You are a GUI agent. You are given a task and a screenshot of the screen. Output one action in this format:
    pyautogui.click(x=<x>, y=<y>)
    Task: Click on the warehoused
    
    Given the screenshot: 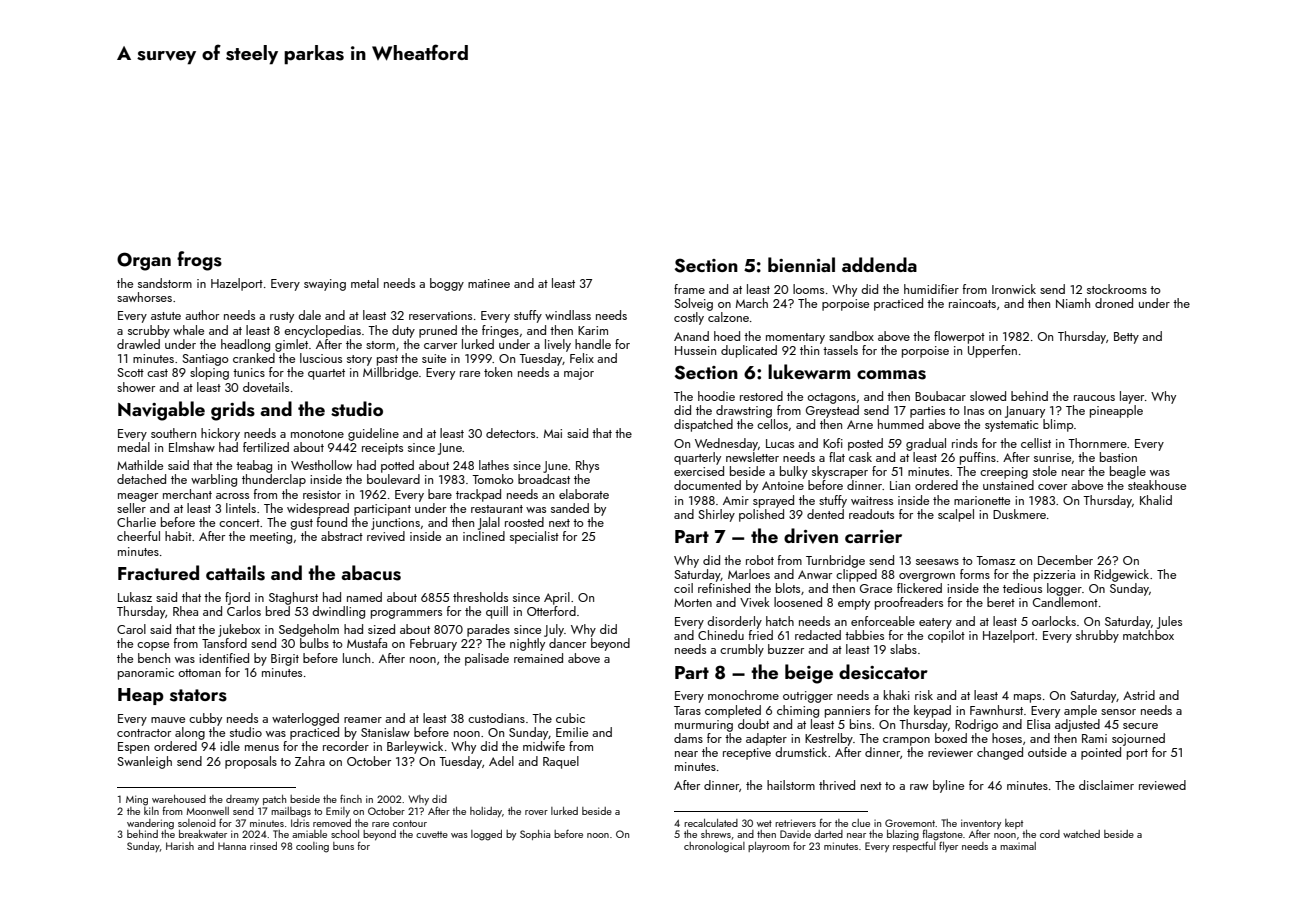 What is the action you would take?
    pyautogui.click(x=179, y=799)
